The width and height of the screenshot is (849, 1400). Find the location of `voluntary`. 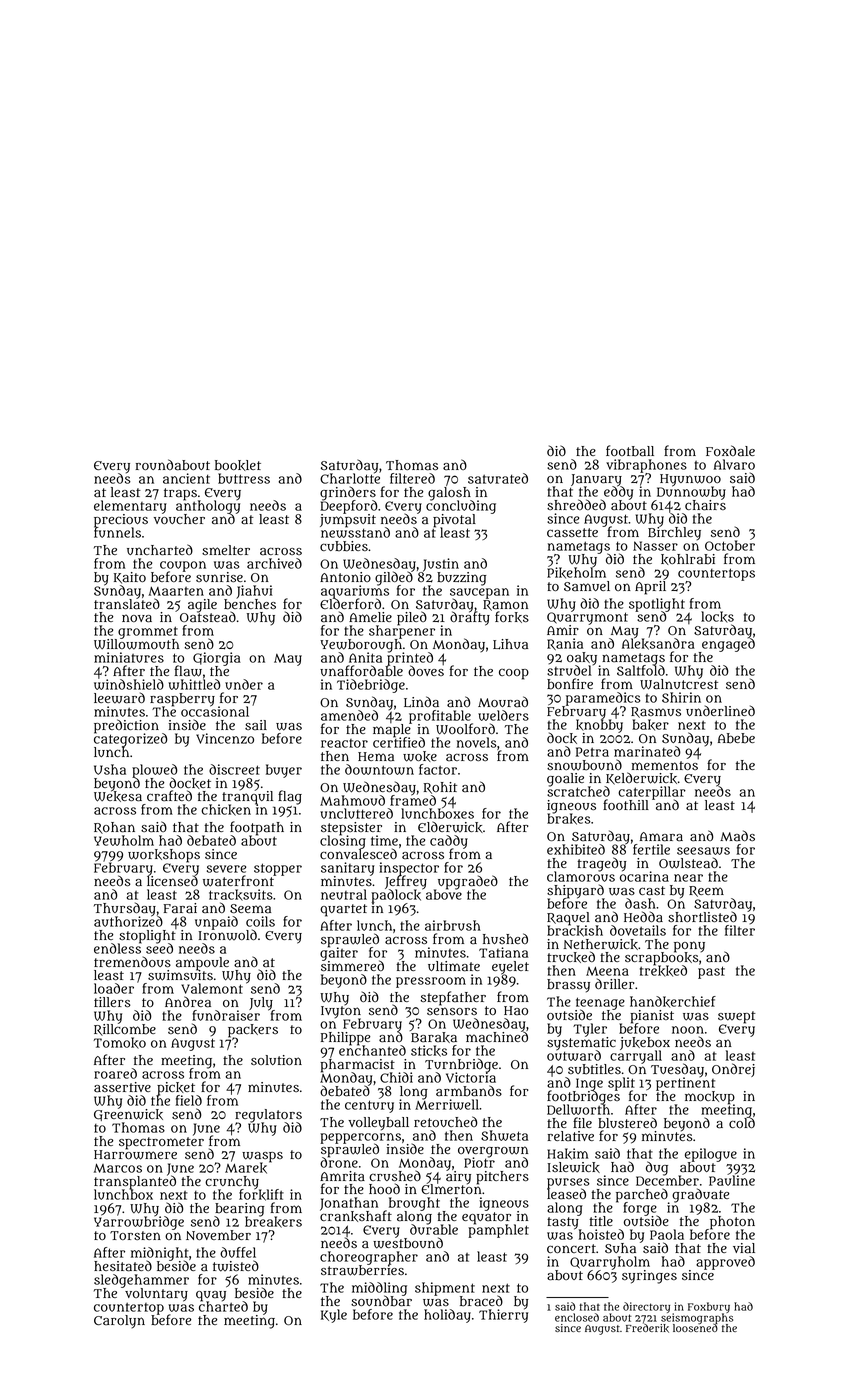

voluntary is located at coordinates (156, 1295).
